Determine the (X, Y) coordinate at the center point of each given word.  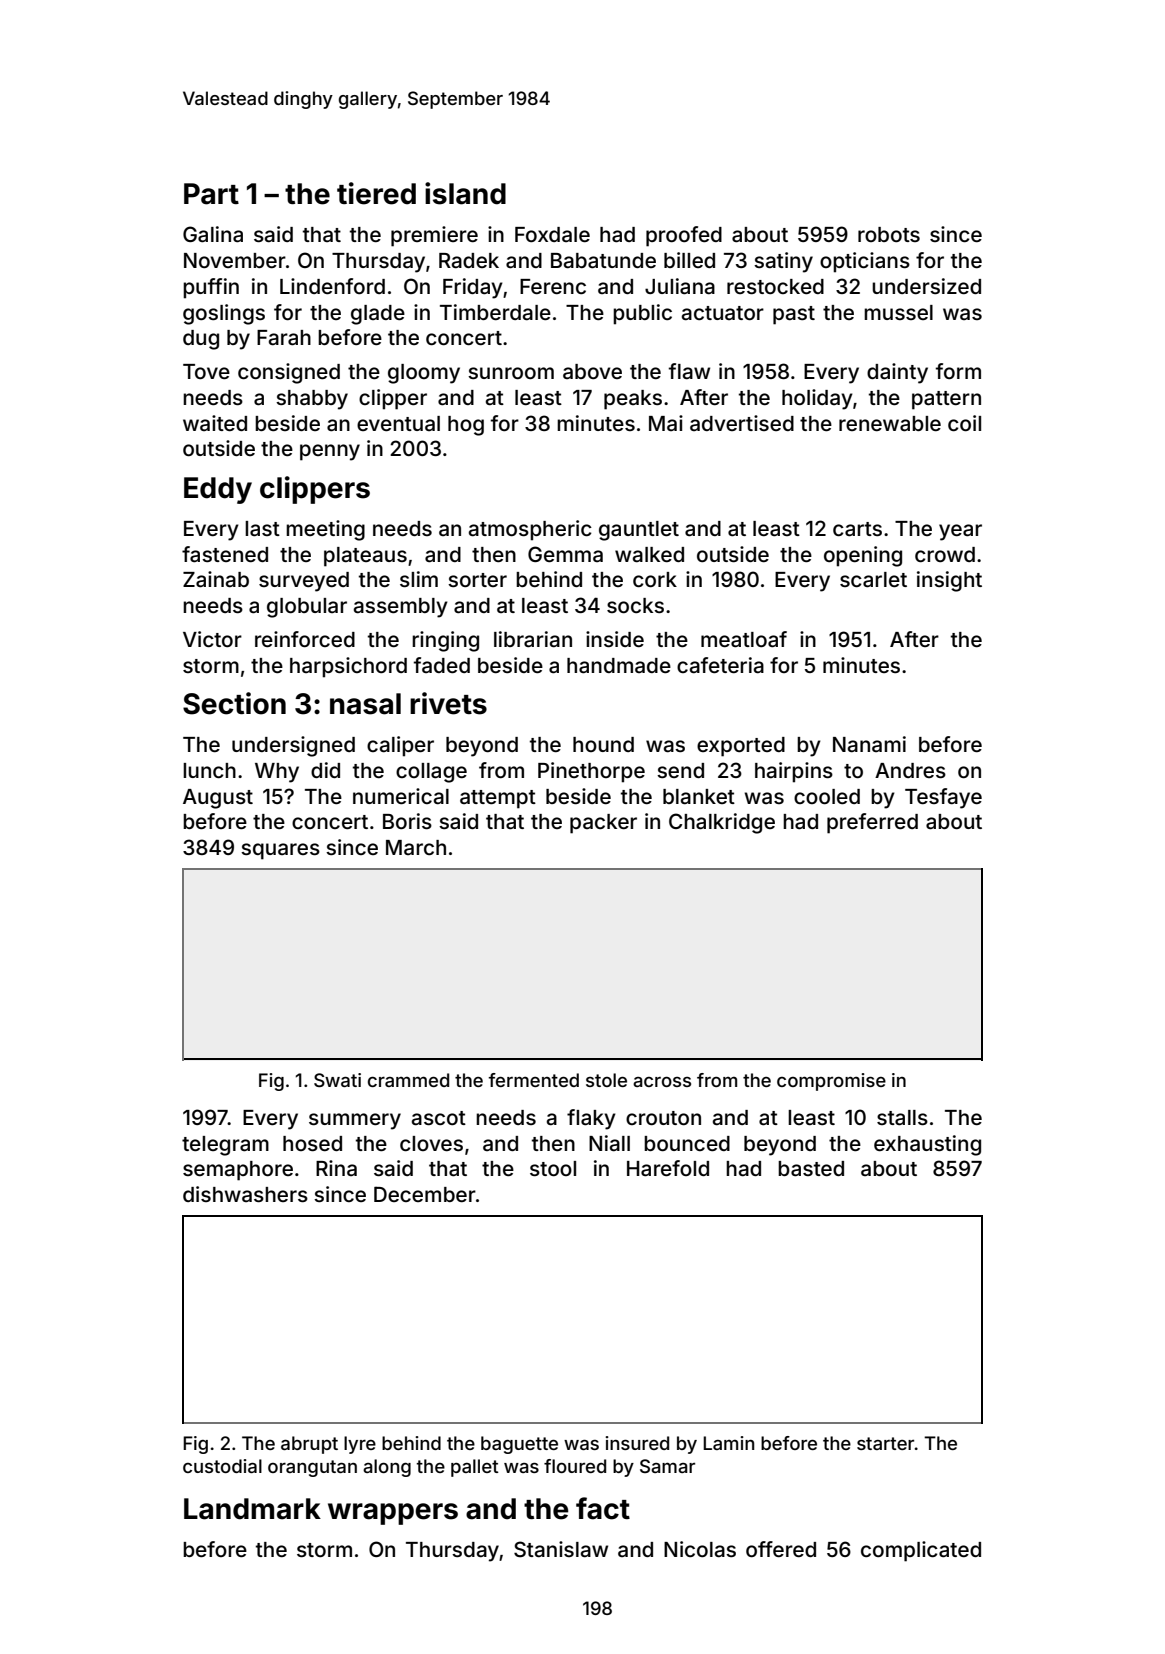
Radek (469, 260)
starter (885, 1443)
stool (553, 1168)
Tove (206, 371)
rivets (448, 703)
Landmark (252, 1509)
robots (889, 234)
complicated (921, 1551)
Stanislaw (561, 1549)
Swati (337, 1080)
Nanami (869, 744)
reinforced (305, 639)
